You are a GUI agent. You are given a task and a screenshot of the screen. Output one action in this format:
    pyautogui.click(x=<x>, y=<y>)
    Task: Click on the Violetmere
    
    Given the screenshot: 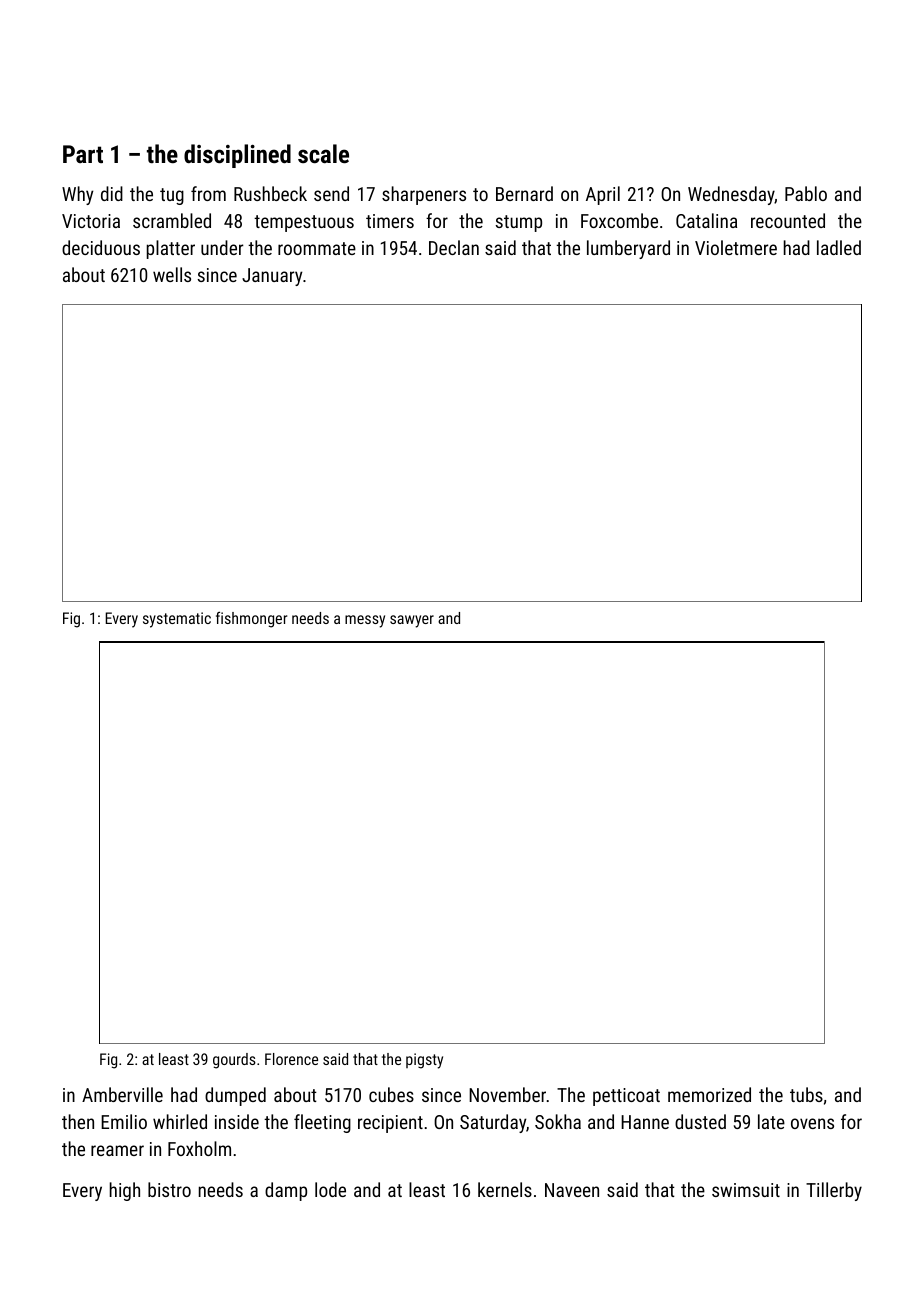 What is the action you would take?
    pyautogui.click(x=736, y=247)
